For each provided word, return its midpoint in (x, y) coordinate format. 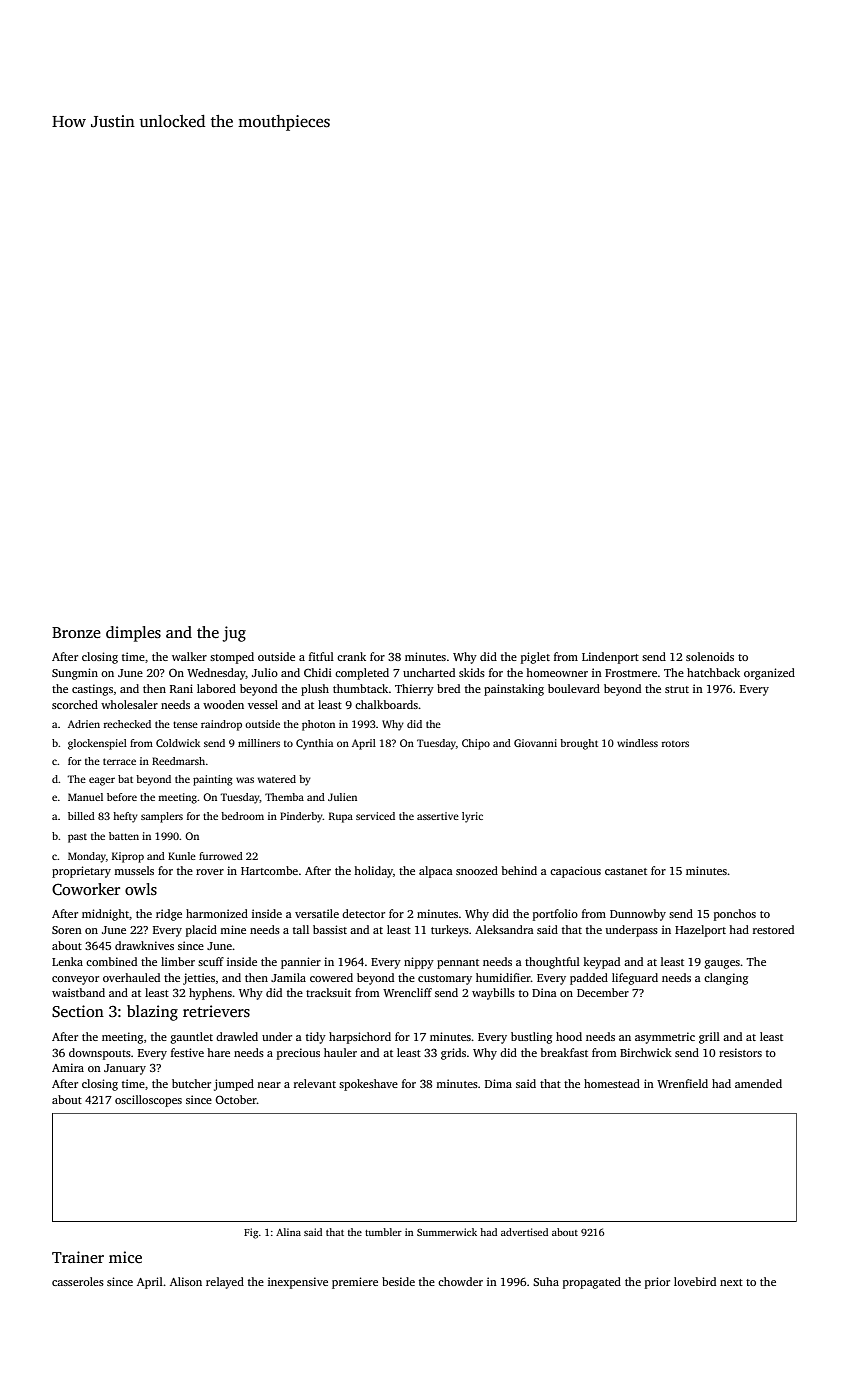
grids (453, 1054)
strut (677, 689)
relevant (315, 1083)
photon (318, 725)
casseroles (78, 1281)
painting (213, 780)
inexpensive (298, 1283)
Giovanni (535, 743)
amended (758, 1083)
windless (637, 743)
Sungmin (75, 674)
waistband (78, 992)
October (236, 1099)
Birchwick (646, 1052)
